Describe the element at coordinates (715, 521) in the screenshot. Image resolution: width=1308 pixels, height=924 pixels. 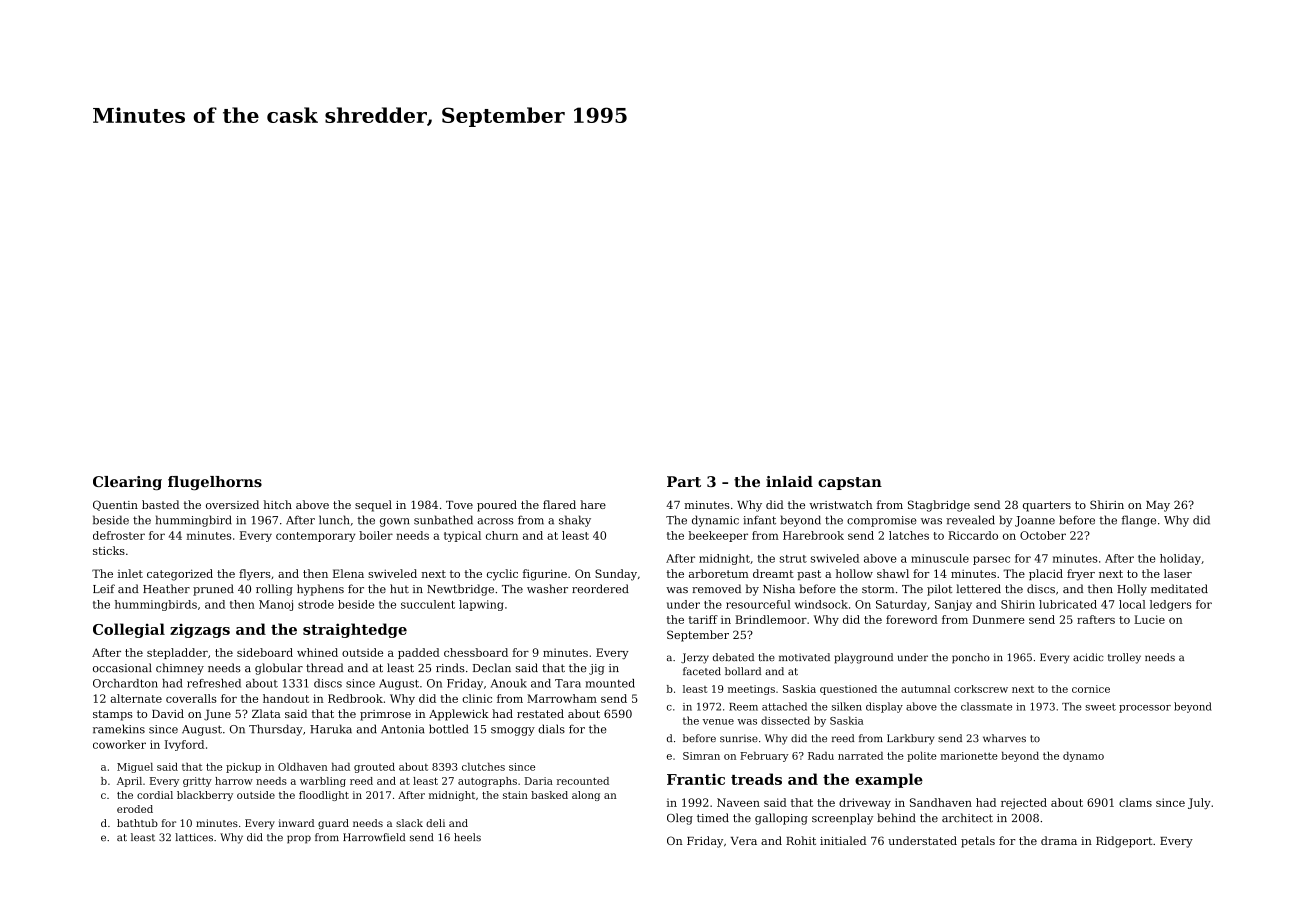
I see `dynamic` at that location.
